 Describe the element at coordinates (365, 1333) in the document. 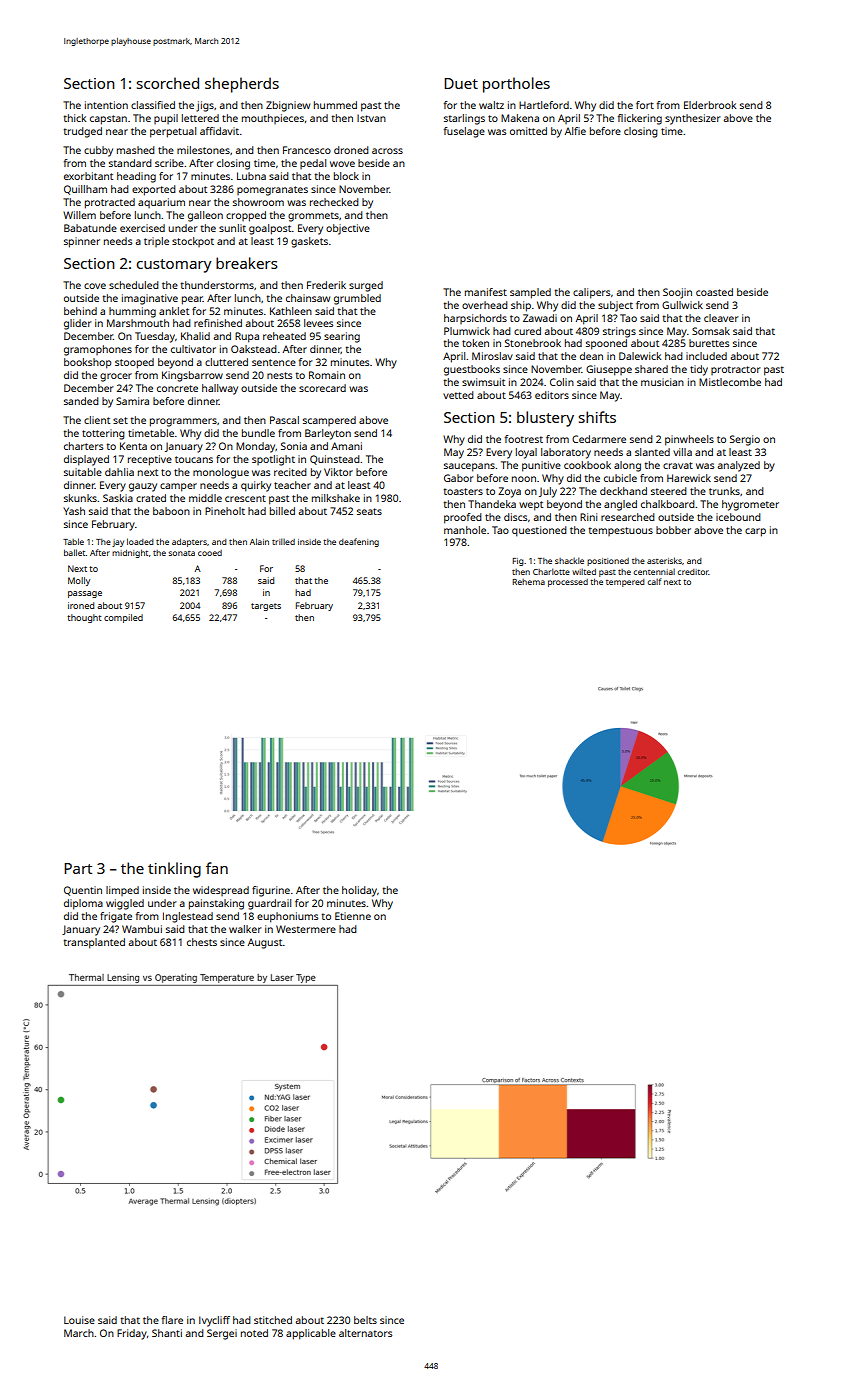

I see `alternators` at that location.
